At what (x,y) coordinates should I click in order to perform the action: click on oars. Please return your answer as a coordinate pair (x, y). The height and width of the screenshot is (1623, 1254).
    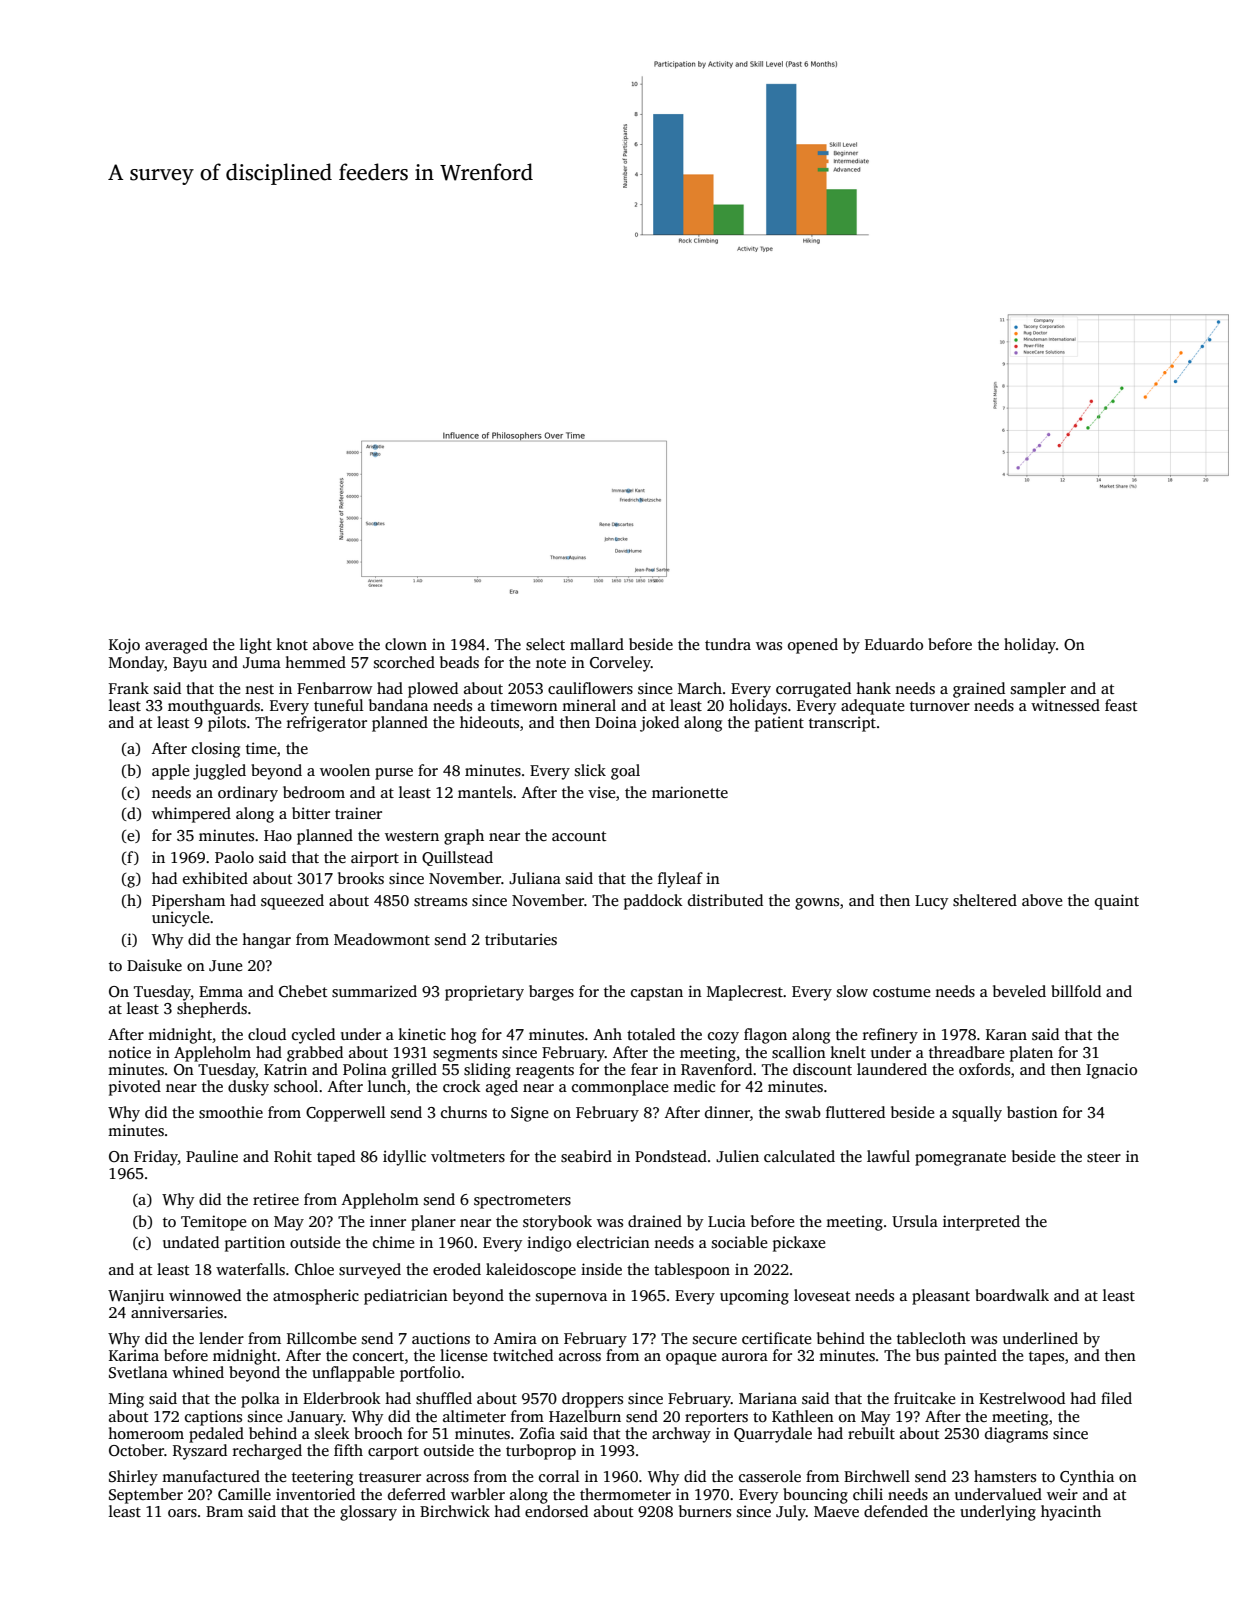
    Looking at the image, I should click on (182, 1513).
